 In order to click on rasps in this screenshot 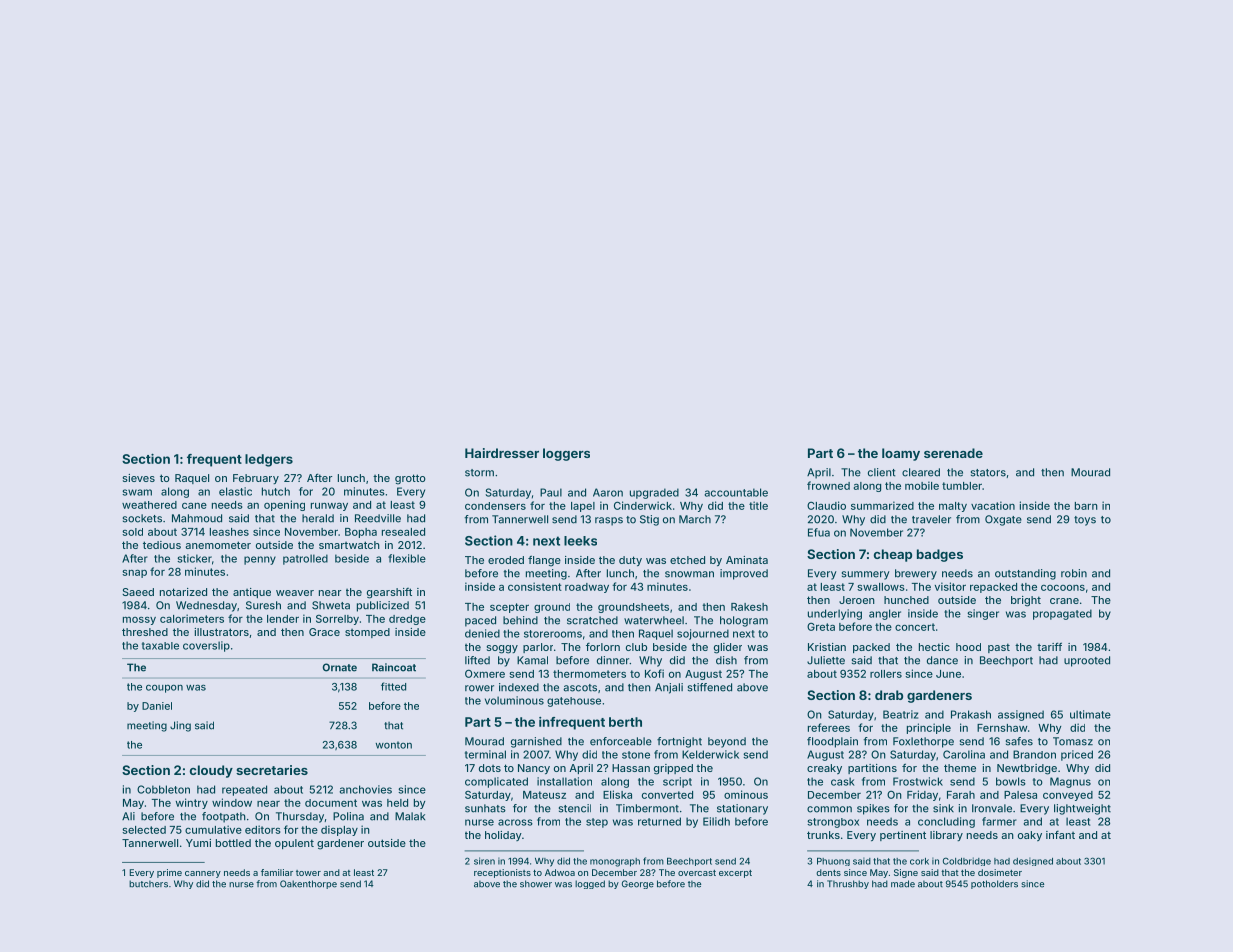, I will do `click(609, 521)`.
